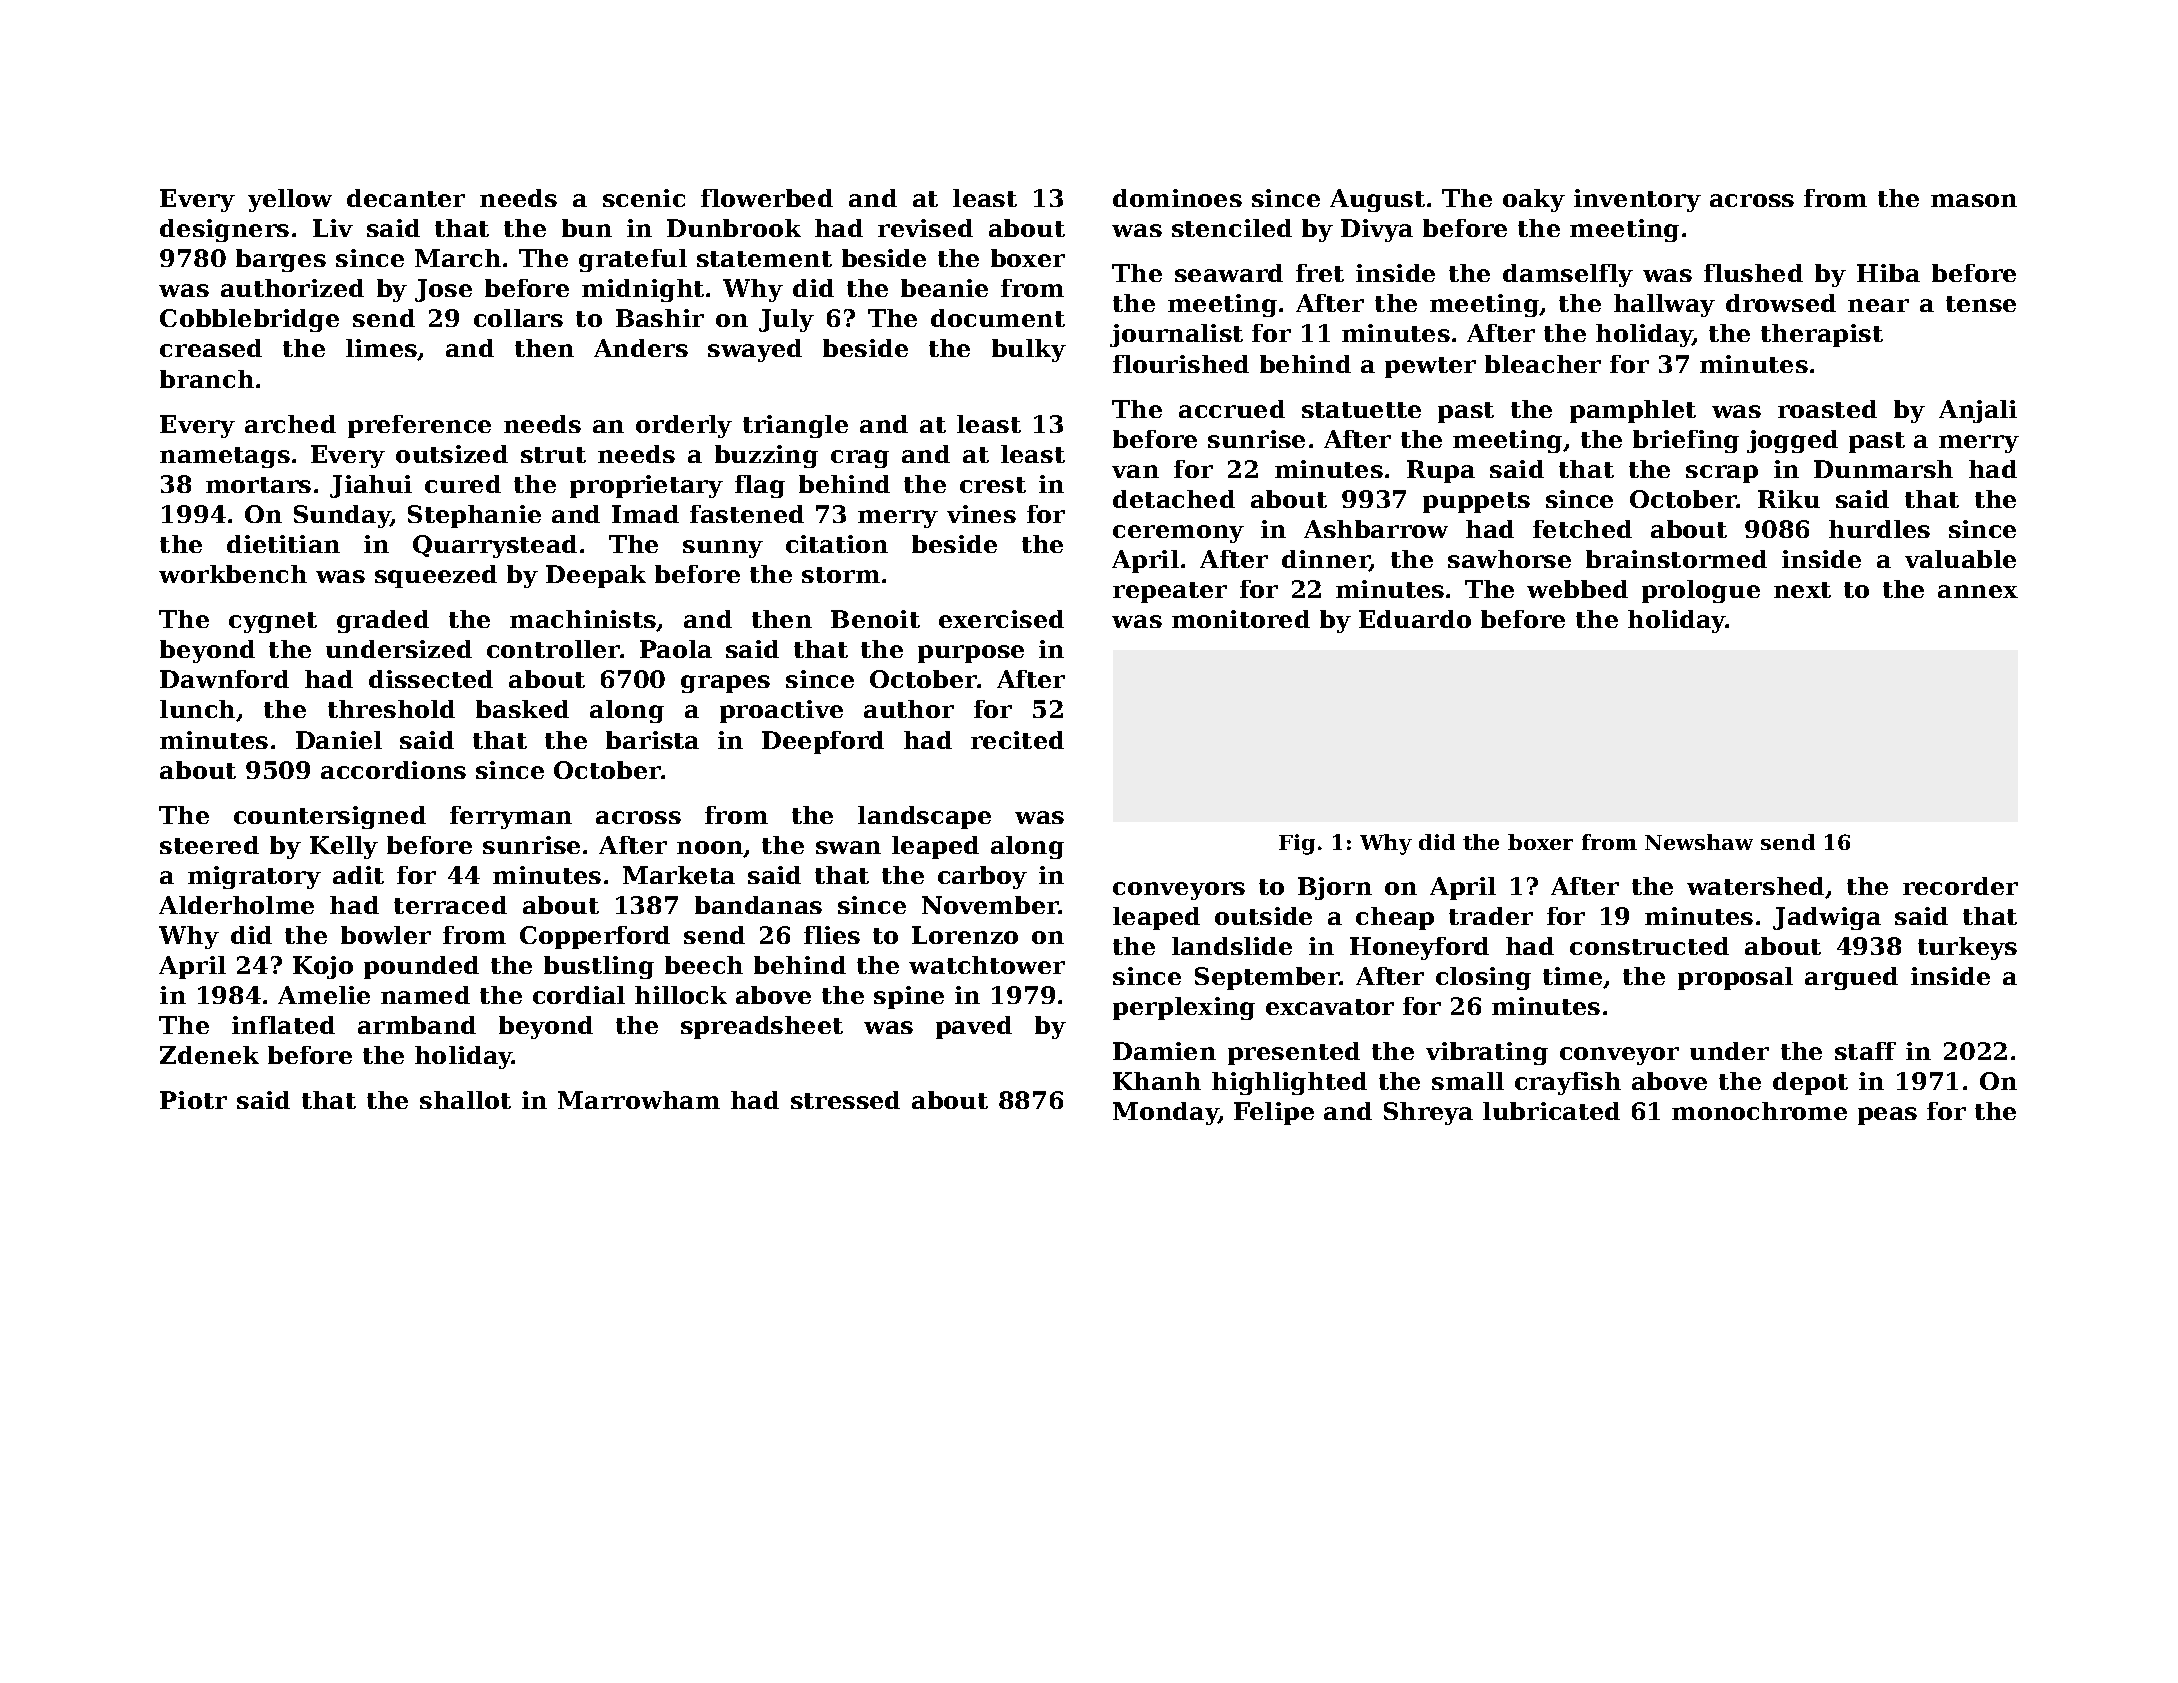 This image has width=2178, height=1683. I want to click on Eduardo, so click(1415, 619).
